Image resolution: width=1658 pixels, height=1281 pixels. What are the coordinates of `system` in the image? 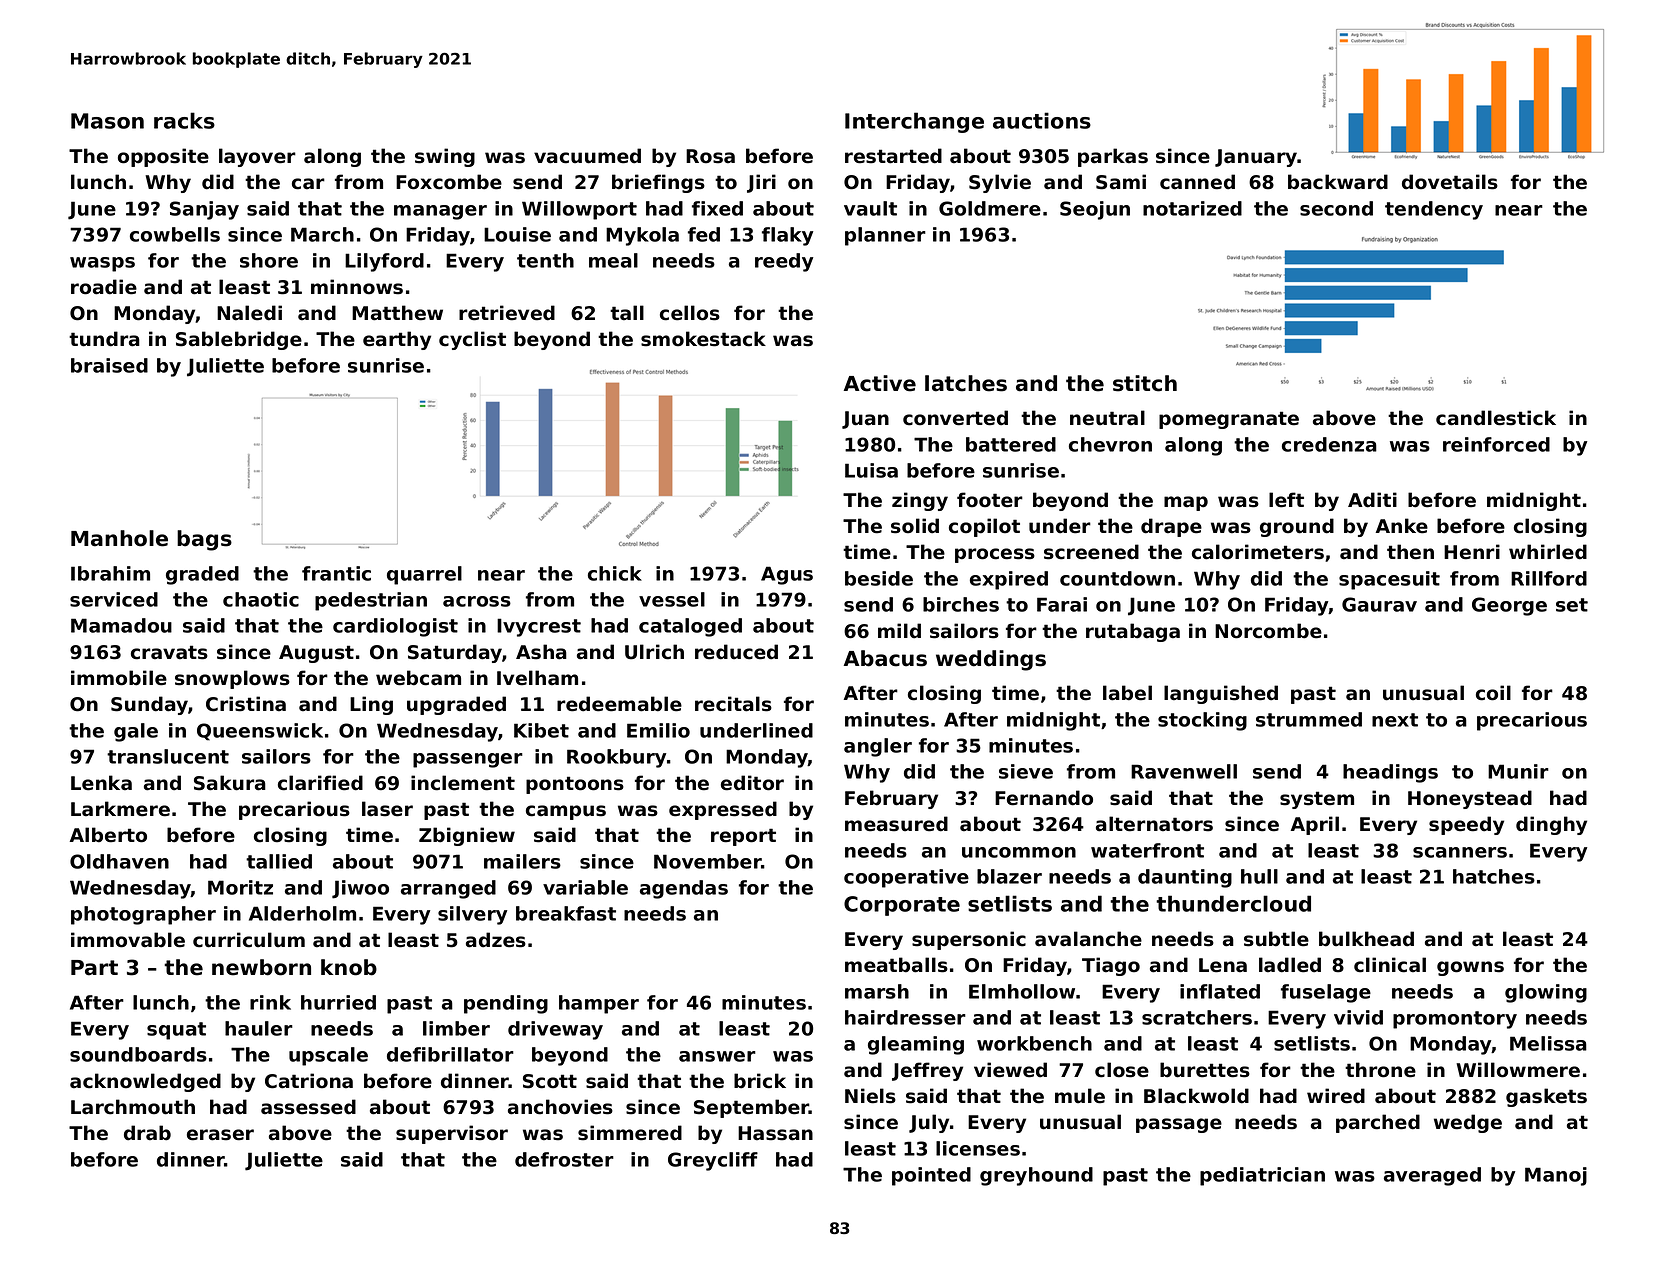 It's located at (1317, 800).
